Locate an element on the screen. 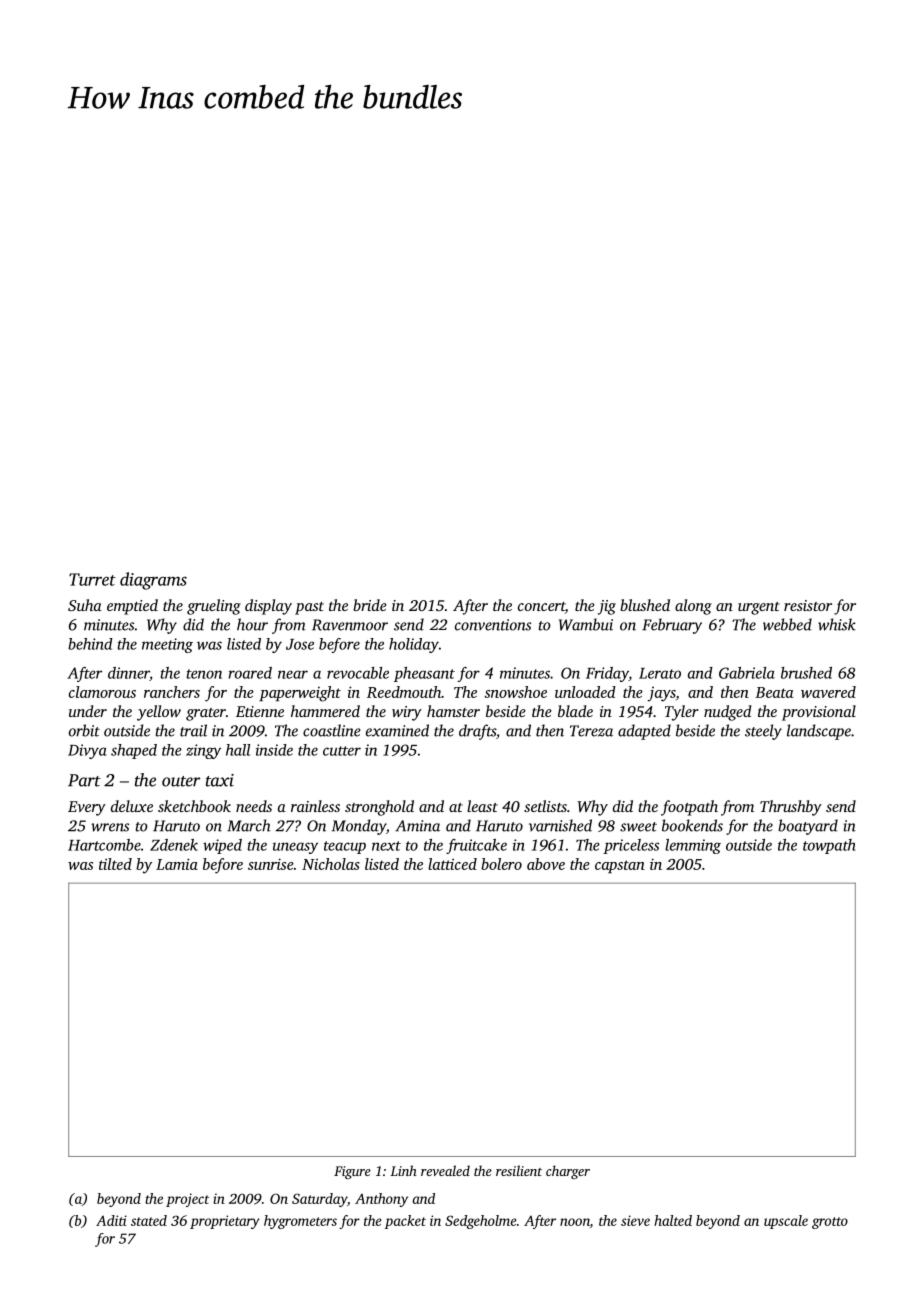 The height and width of the screenshot is (1308, 924). concert is located at coordinates (541, 608).
